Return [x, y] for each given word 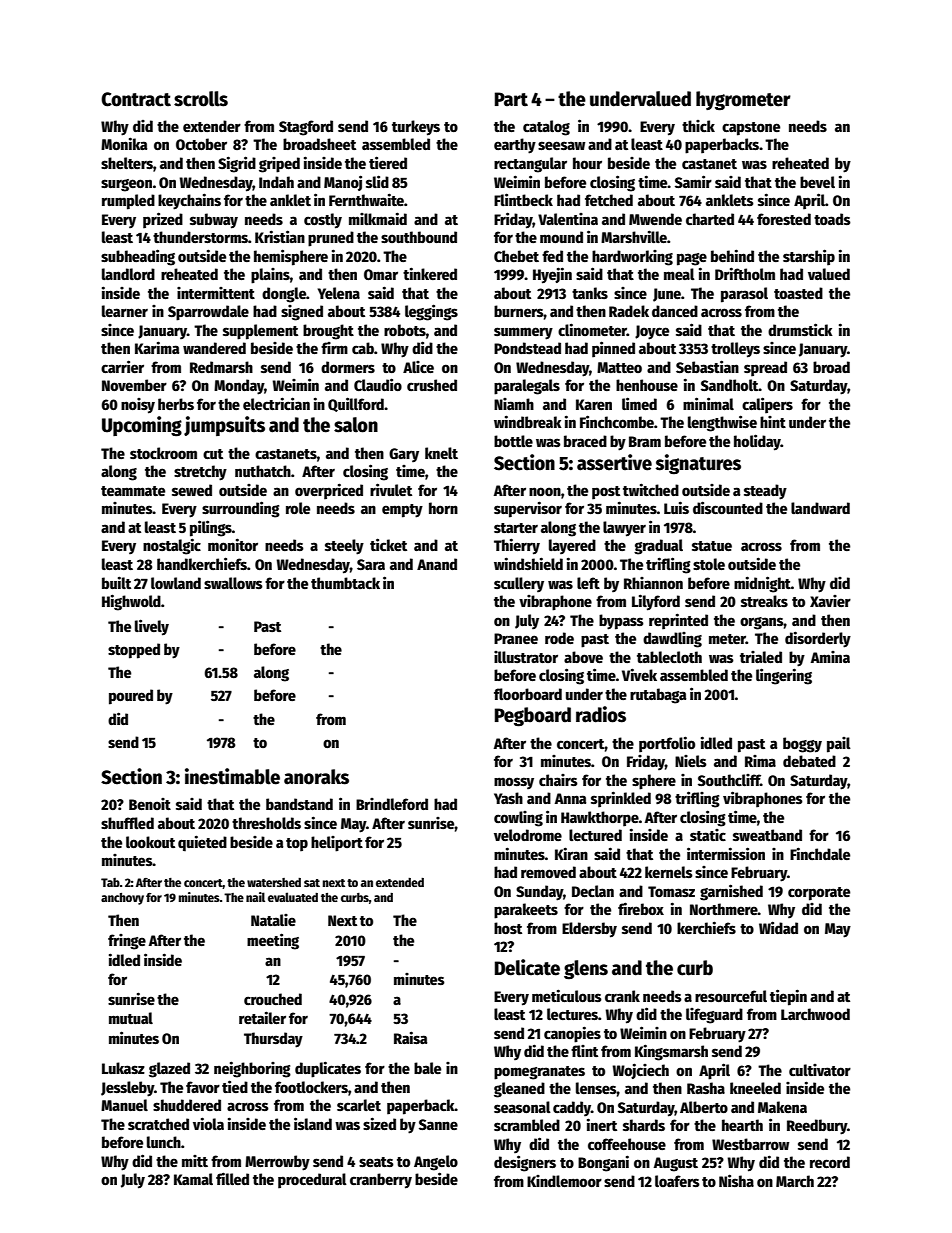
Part [511, 99]
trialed [761, 657]
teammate [133, 491]
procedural [312, 1181]
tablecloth [669, 657]
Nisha [736, 1180]
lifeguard [714, 1016]
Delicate [527, 967]
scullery [519, 584]
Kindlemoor [564, 1181]
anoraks [316, 777]
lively [152, 627]
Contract [136, 99]
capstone [751, 129]
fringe [127, 942]
